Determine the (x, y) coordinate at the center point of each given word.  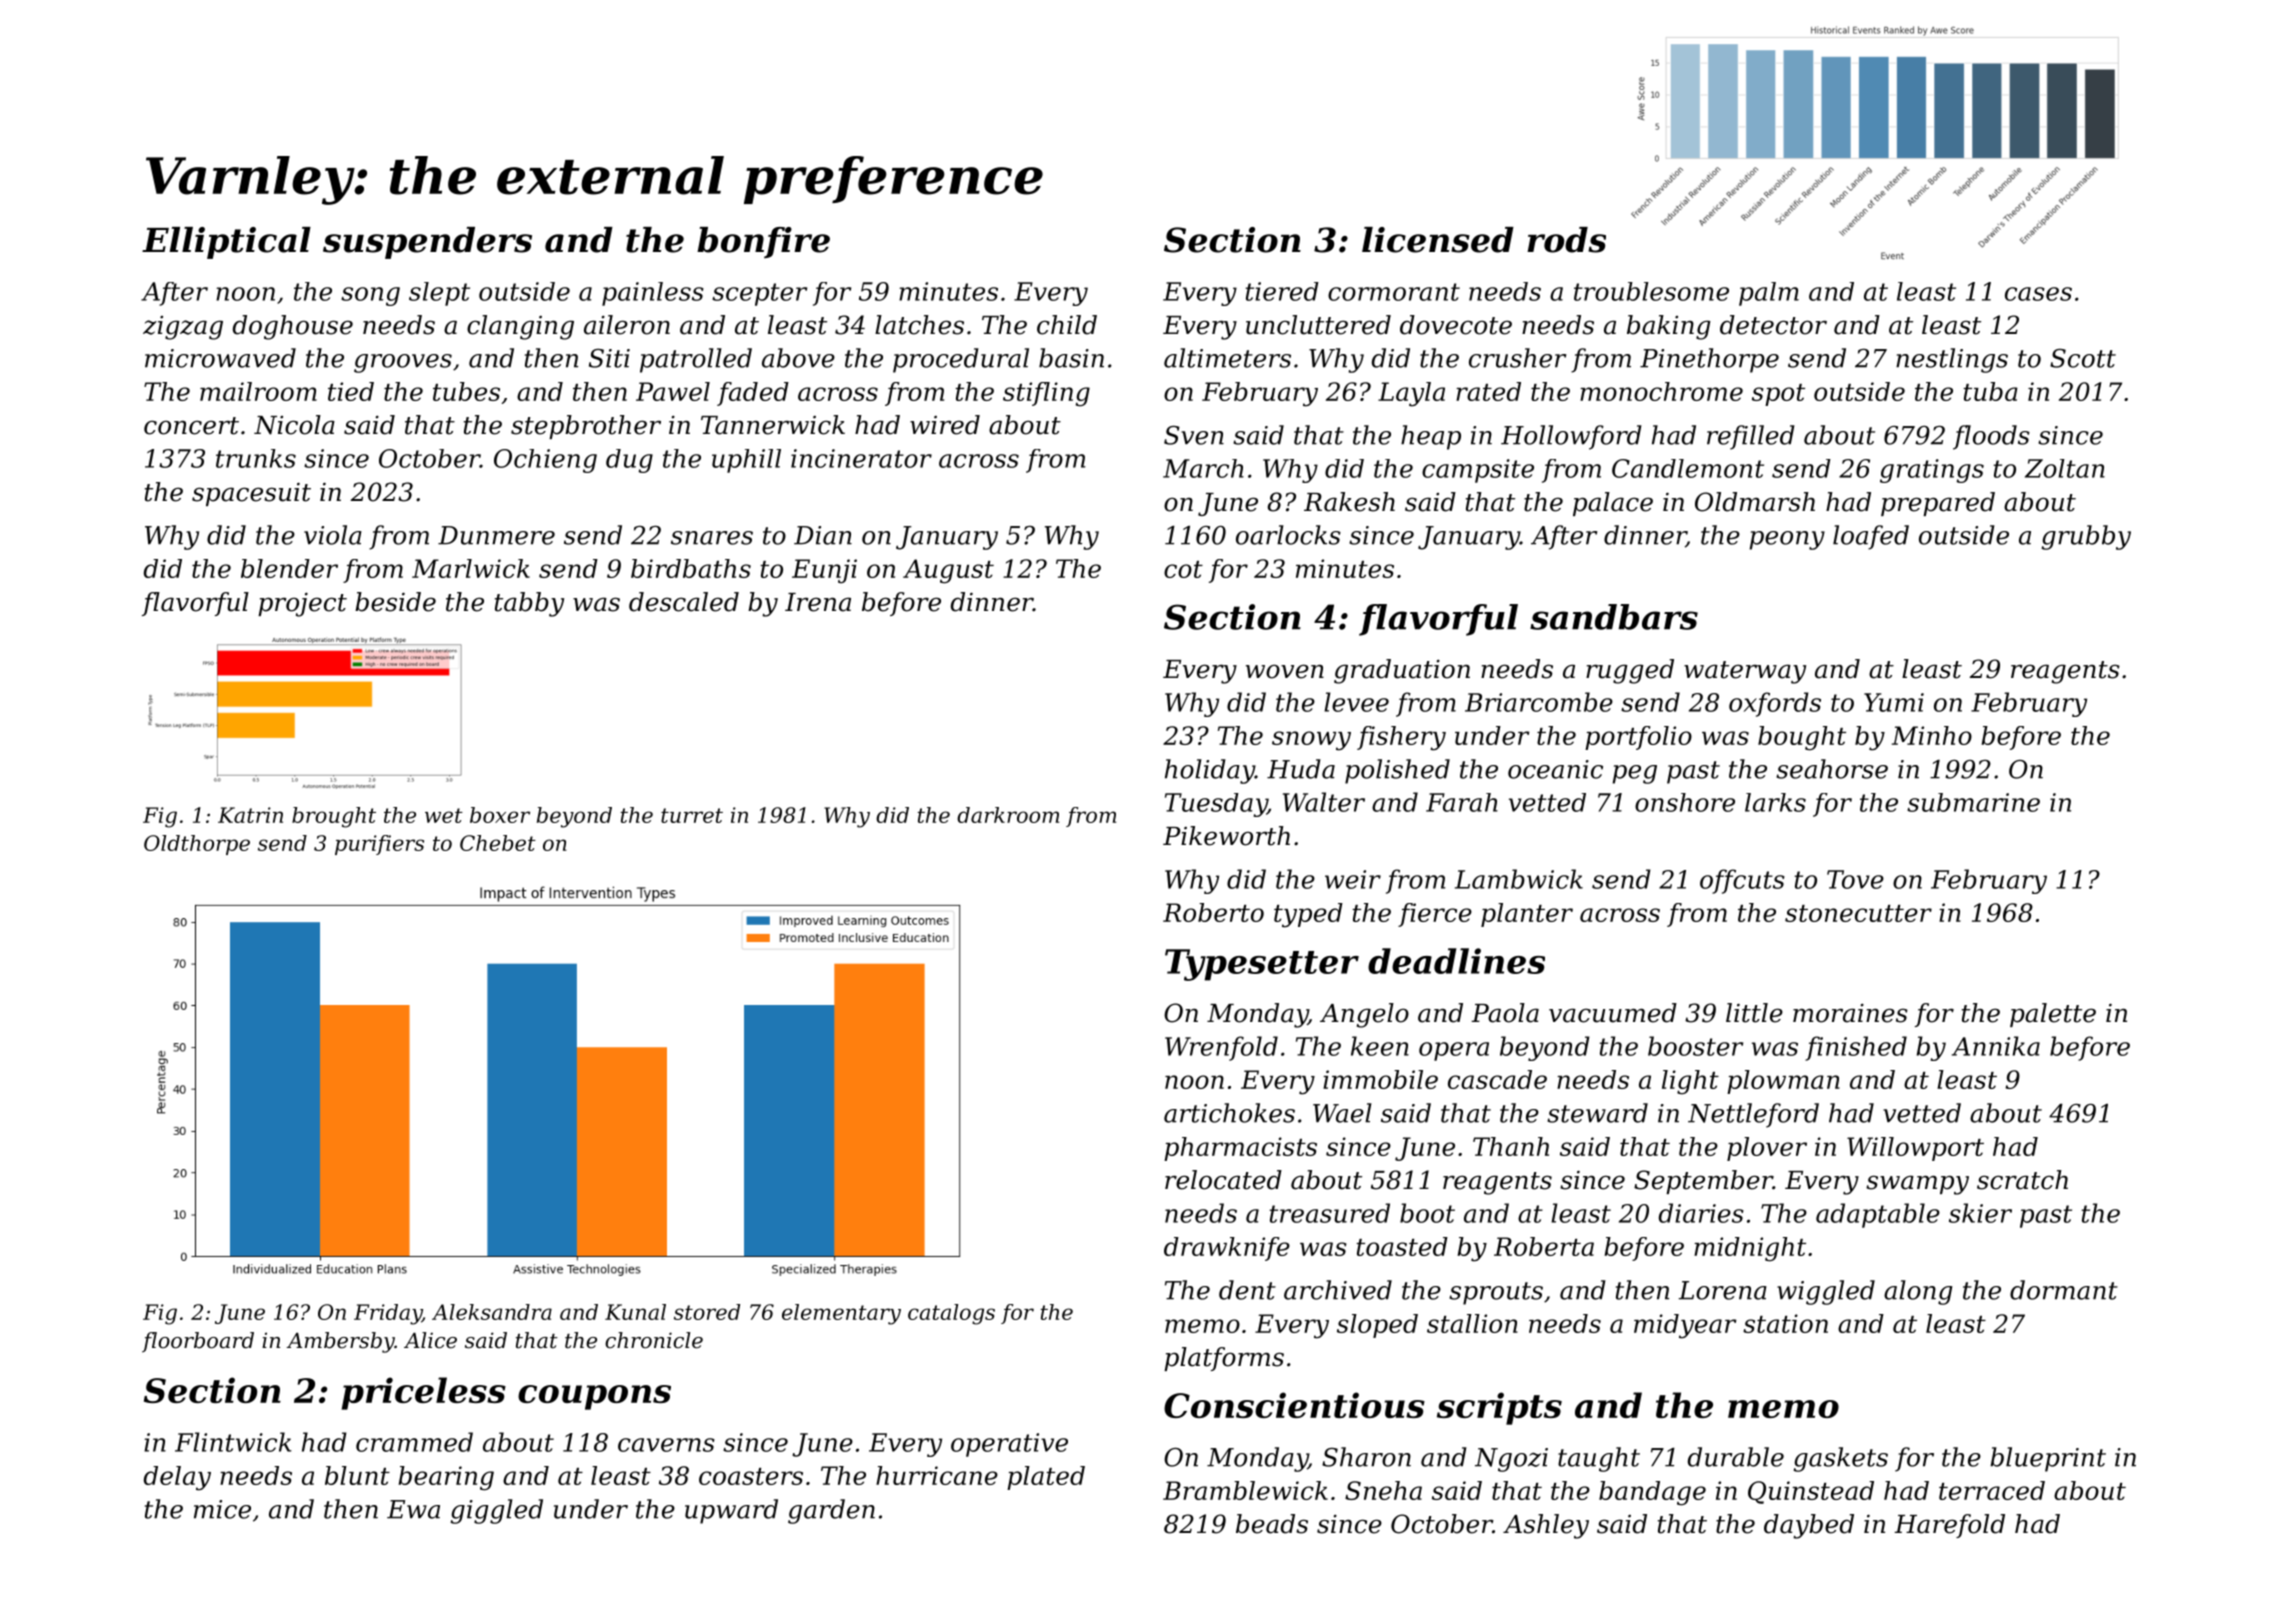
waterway (1745, 672)
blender (289, 568)
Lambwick (1519, 879)
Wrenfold (1221, 1048)
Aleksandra (492, 1312)
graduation (1402, 671)
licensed (1438, 240)
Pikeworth (1226, 836)
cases (2038, 294)
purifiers (379, 845)
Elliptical (226, 243)
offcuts (1742, 881)
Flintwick (233, 1442)
